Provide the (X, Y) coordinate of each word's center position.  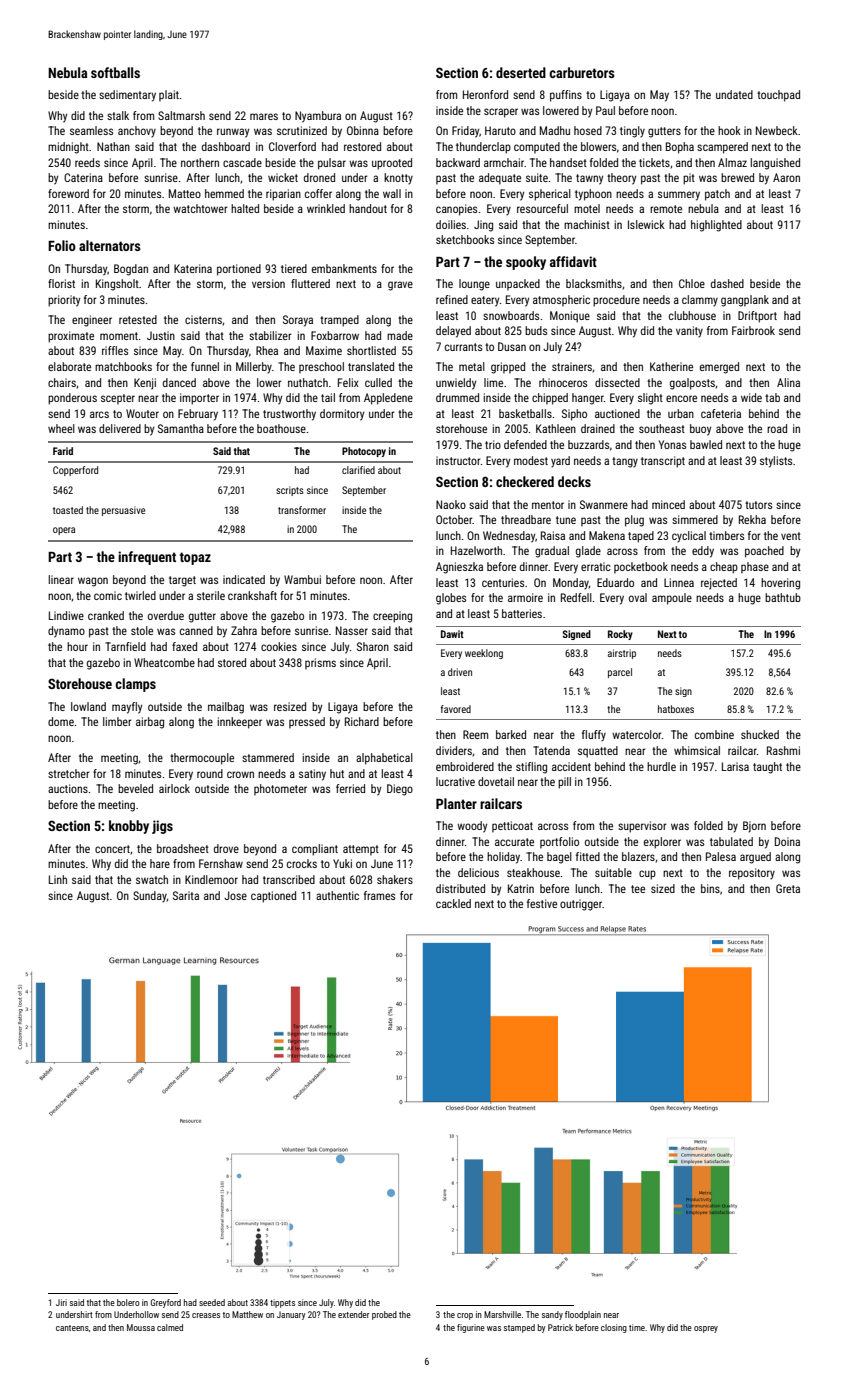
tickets (654, 162)
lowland (88, 706)
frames (379, 895)
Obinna (363, 130)
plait (169, 95)
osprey (706, 1329)
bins (710, 888)
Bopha (680, 148)
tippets (282, 1303)
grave (400, 286)
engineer (92, 321)
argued (755, 858)
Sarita (186, 895)
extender (354, 1314)
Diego (400, 790)
